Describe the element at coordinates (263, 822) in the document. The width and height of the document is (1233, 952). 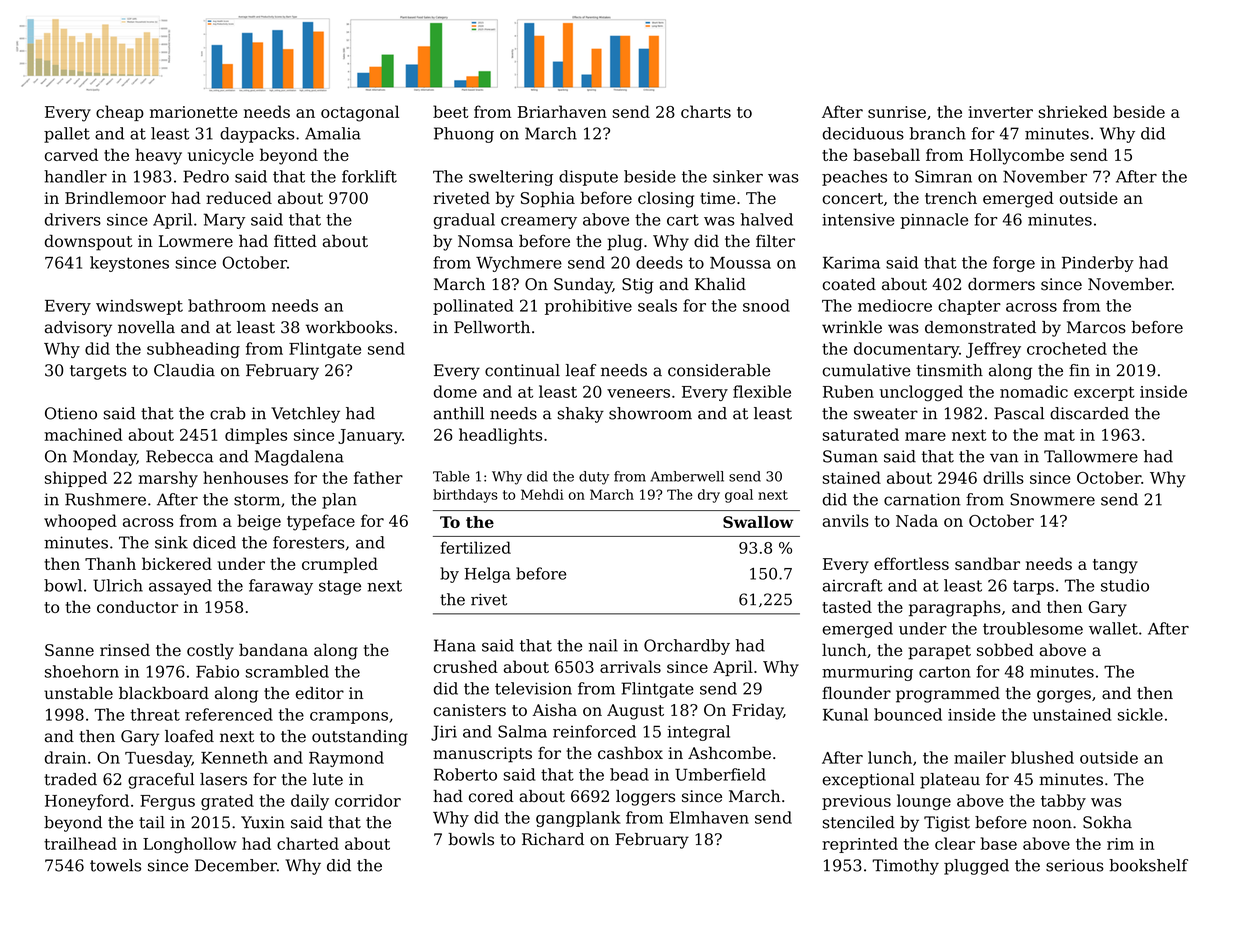
I see `Yuxin` at that location.
